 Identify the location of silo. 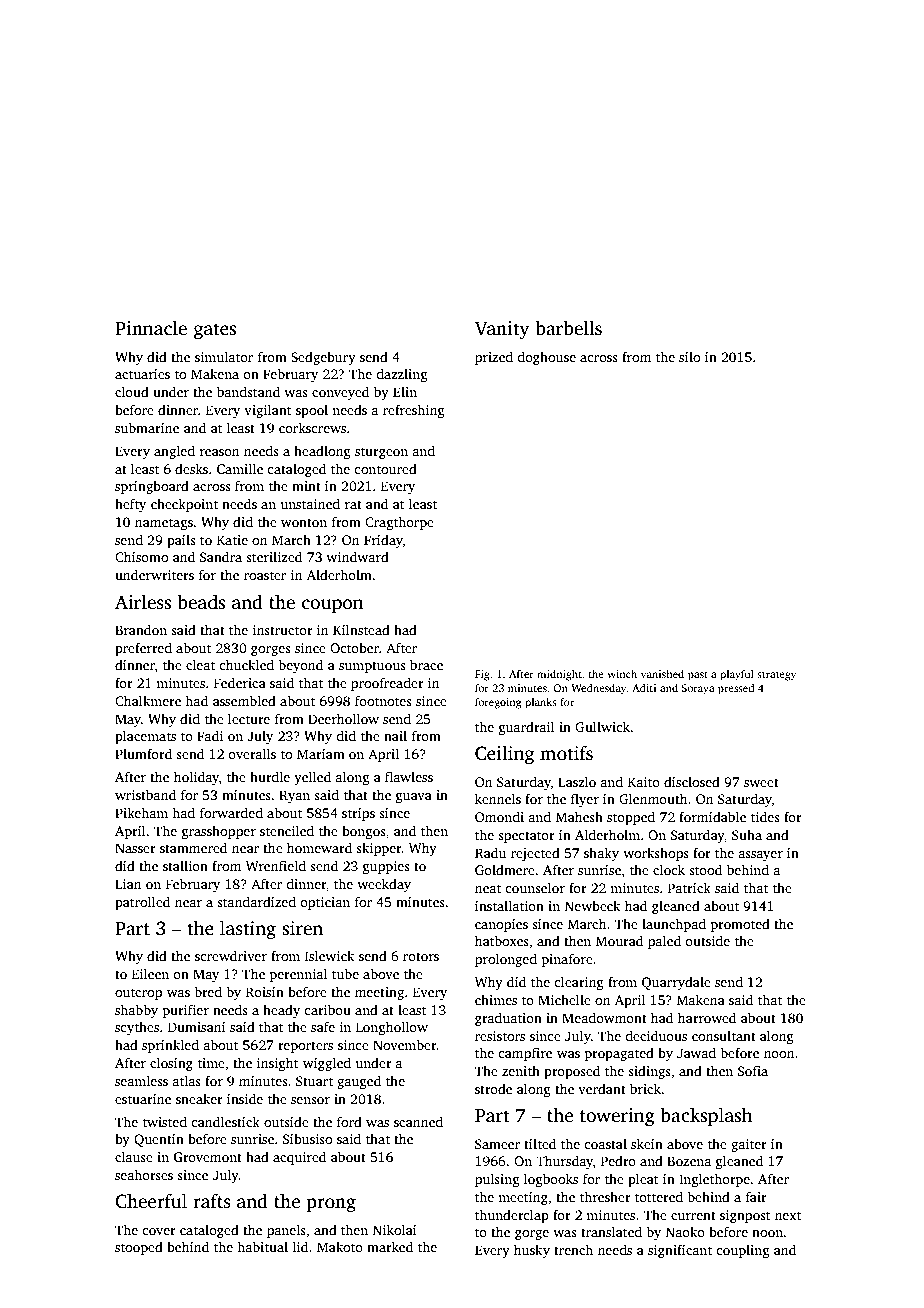
(689, 356).
